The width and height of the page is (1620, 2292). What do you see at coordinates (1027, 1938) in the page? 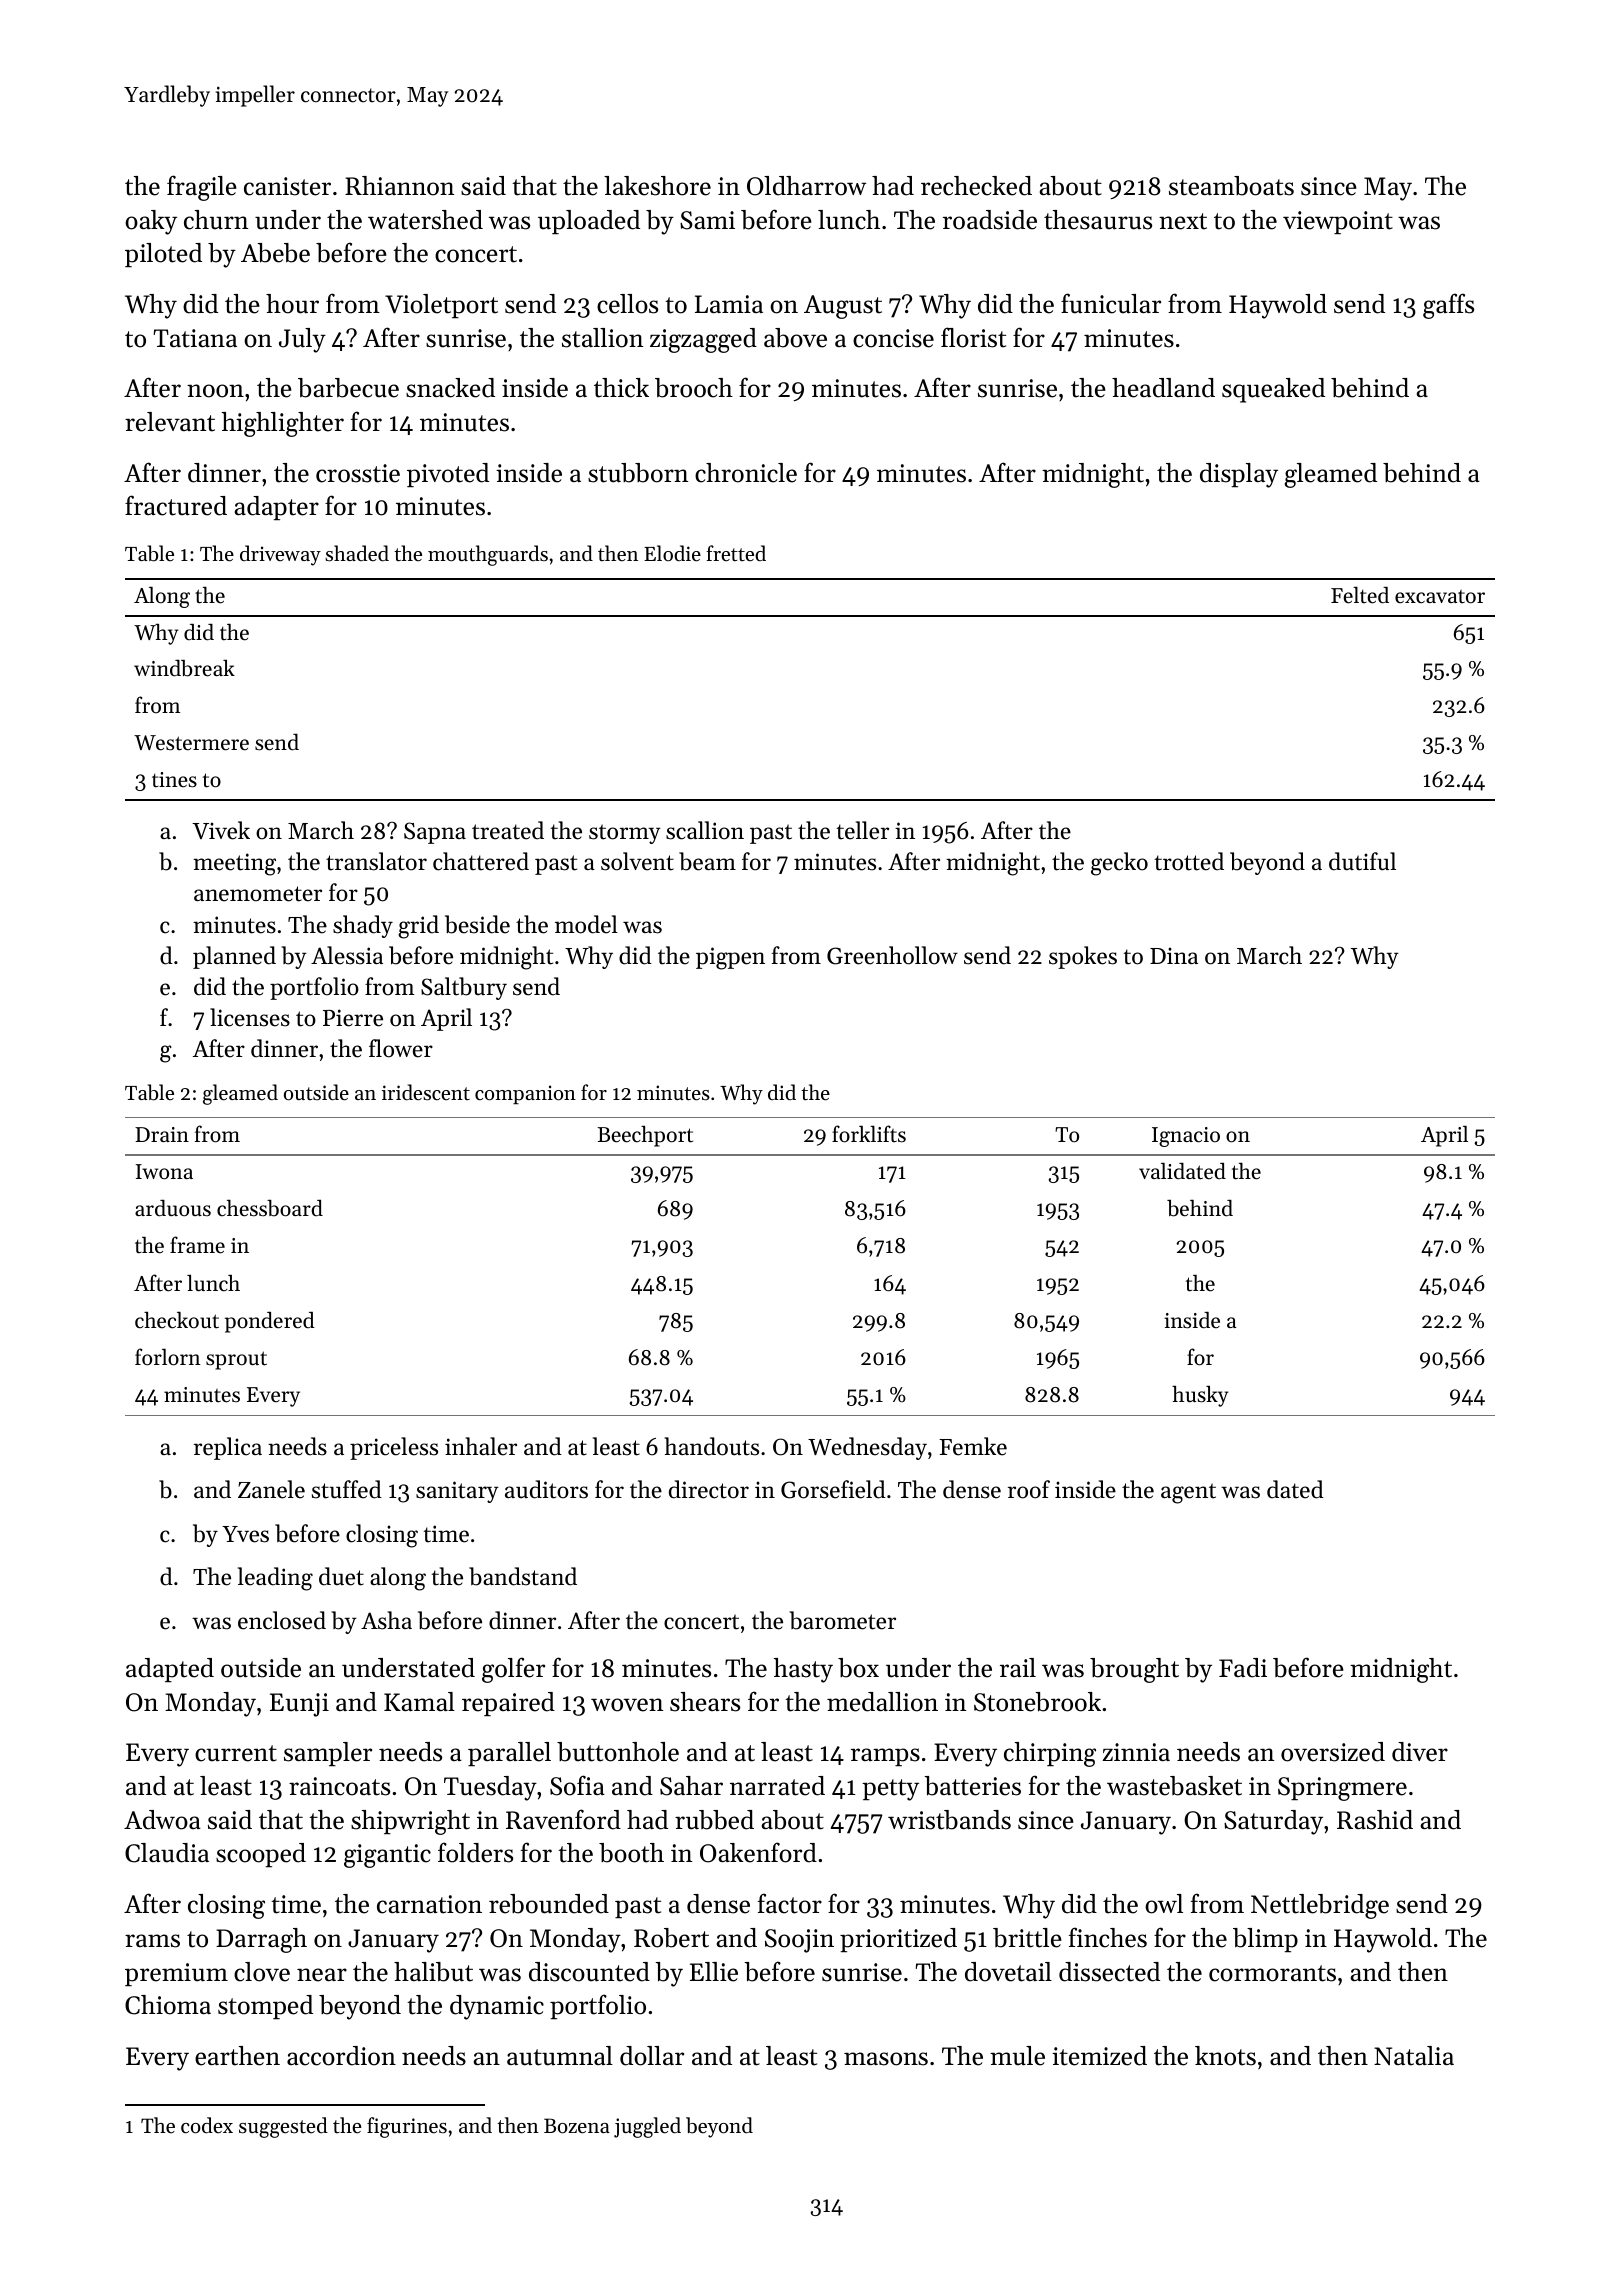
I see `brittle` at bounding box center [1027, 1938].
